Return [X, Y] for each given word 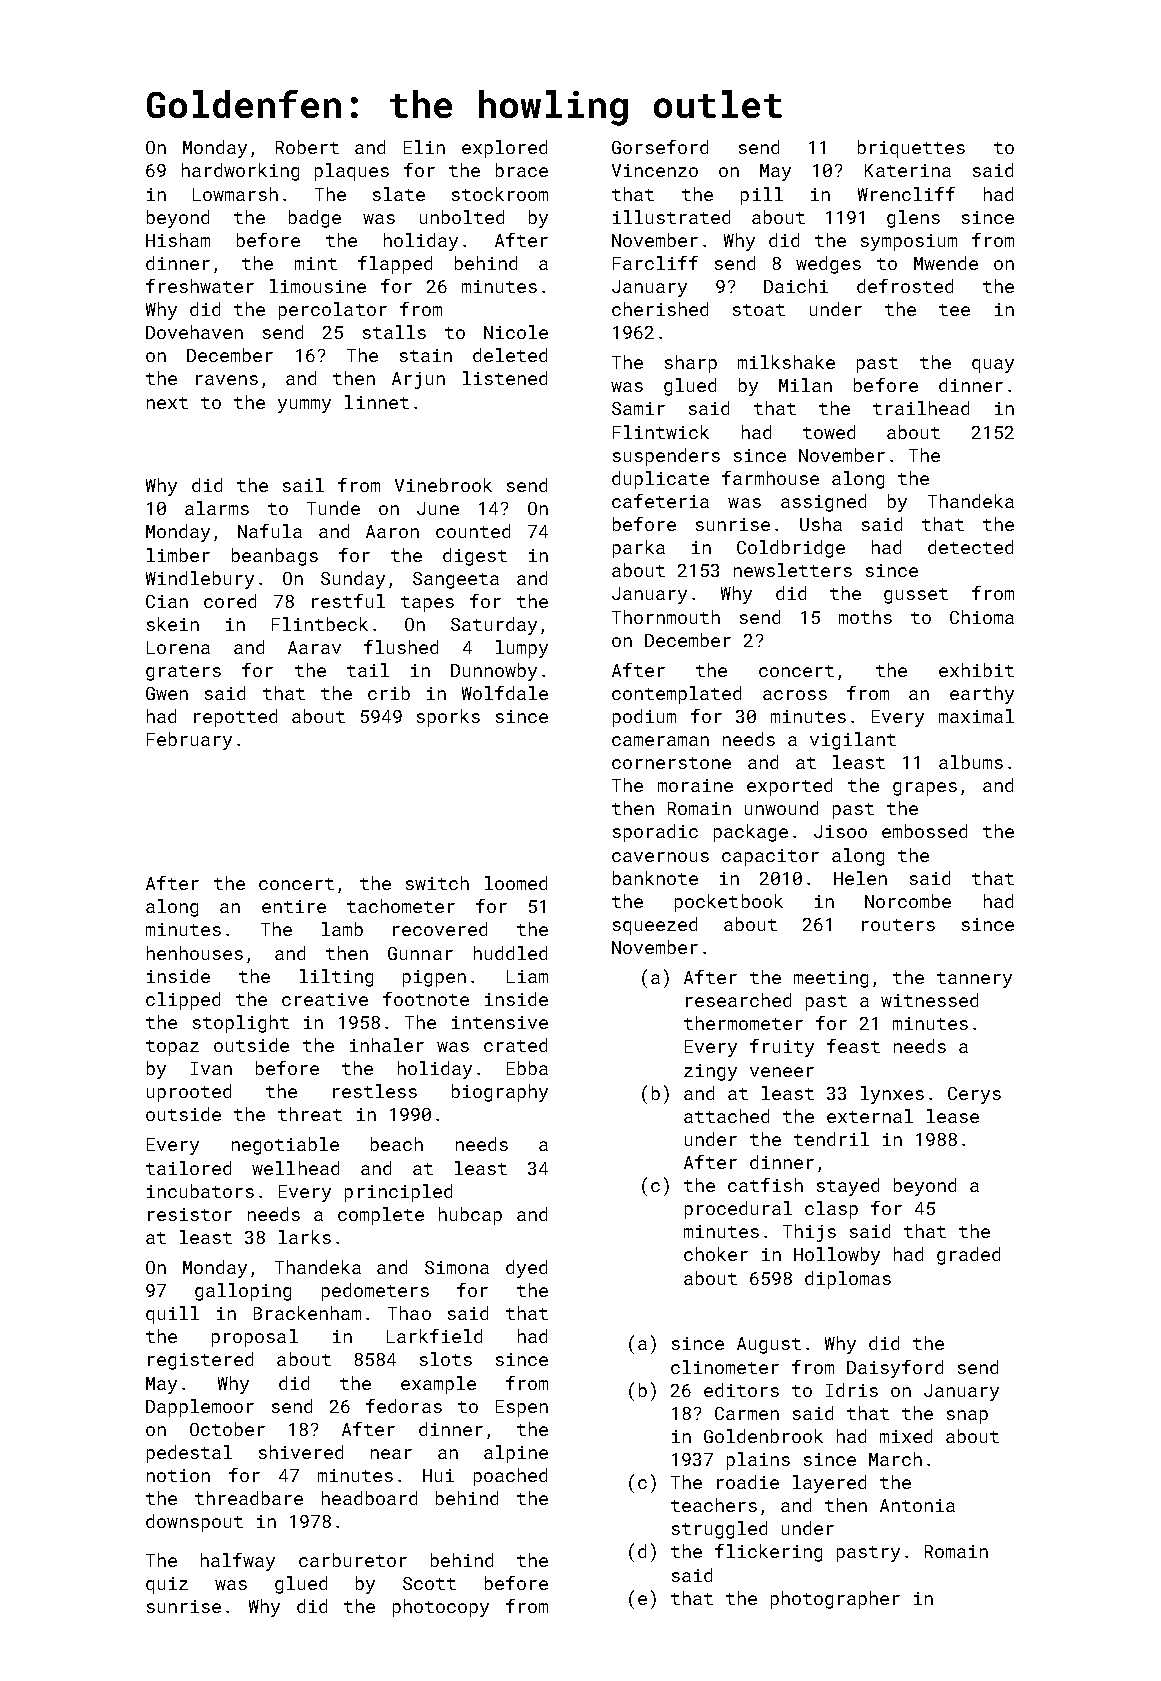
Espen [522, 1408]
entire [294, 906]
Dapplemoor [200, 1408]
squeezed [655, 926]
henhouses [195, 953]
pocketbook [729, 903]
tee [954, 310]
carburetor [353, 1560]
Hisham [178, 240]
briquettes [911, 149]
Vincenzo [655, 170]
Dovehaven [194, 332]
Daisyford [895, 1369]
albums [971, 762]
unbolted [462, 217]
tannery [974, 980]
